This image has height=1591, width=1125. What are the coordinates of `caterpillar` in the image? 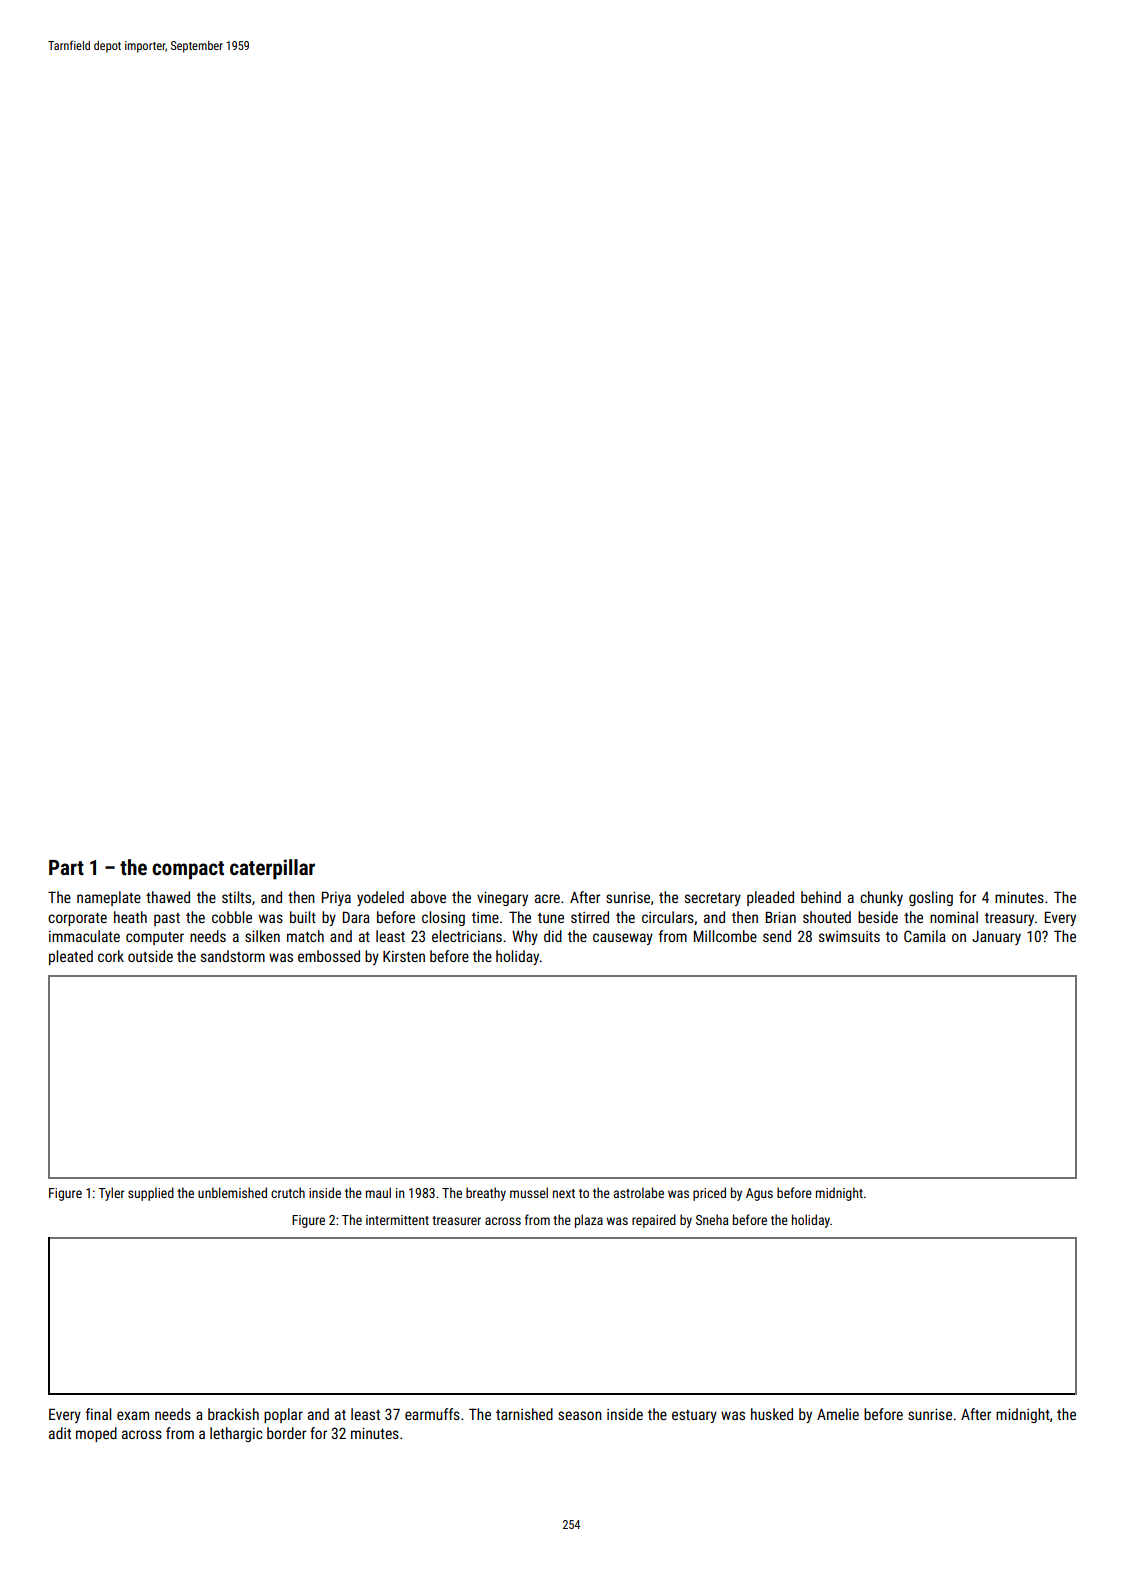 It's located at (272, 869).
